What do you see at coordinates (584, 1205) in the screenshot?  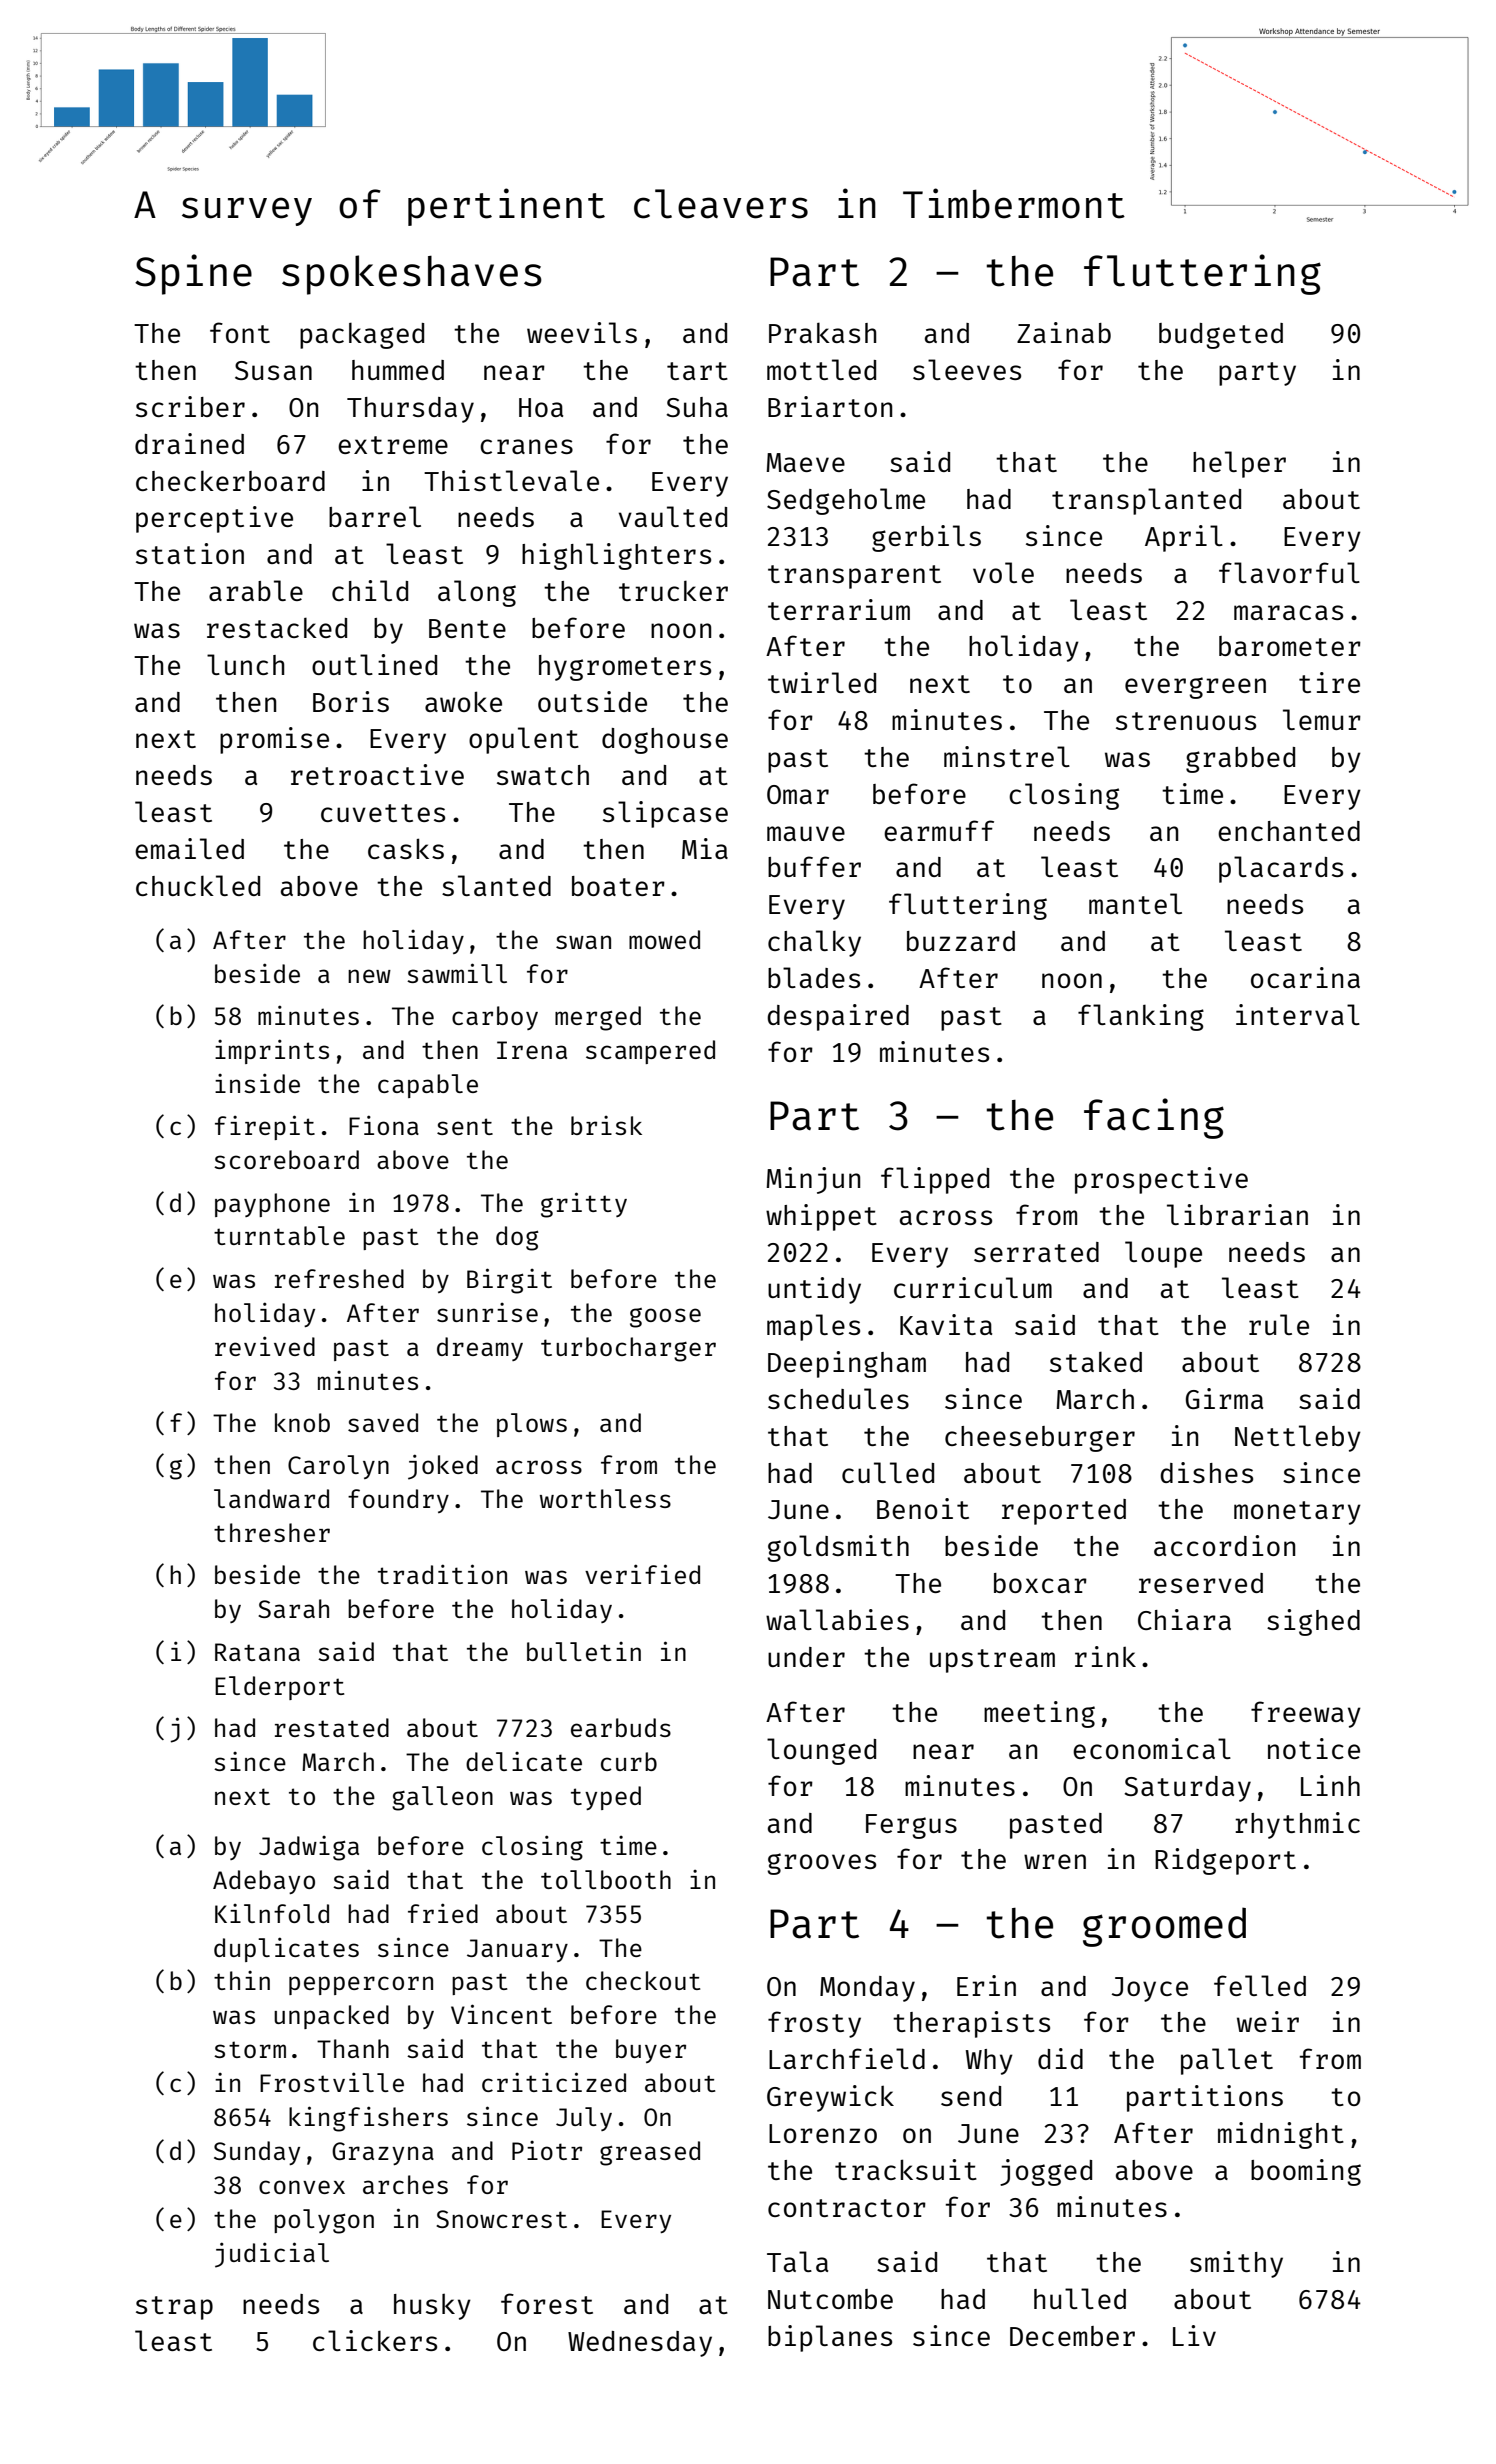 I see `gritty` at bounding box center [584, 1205].
